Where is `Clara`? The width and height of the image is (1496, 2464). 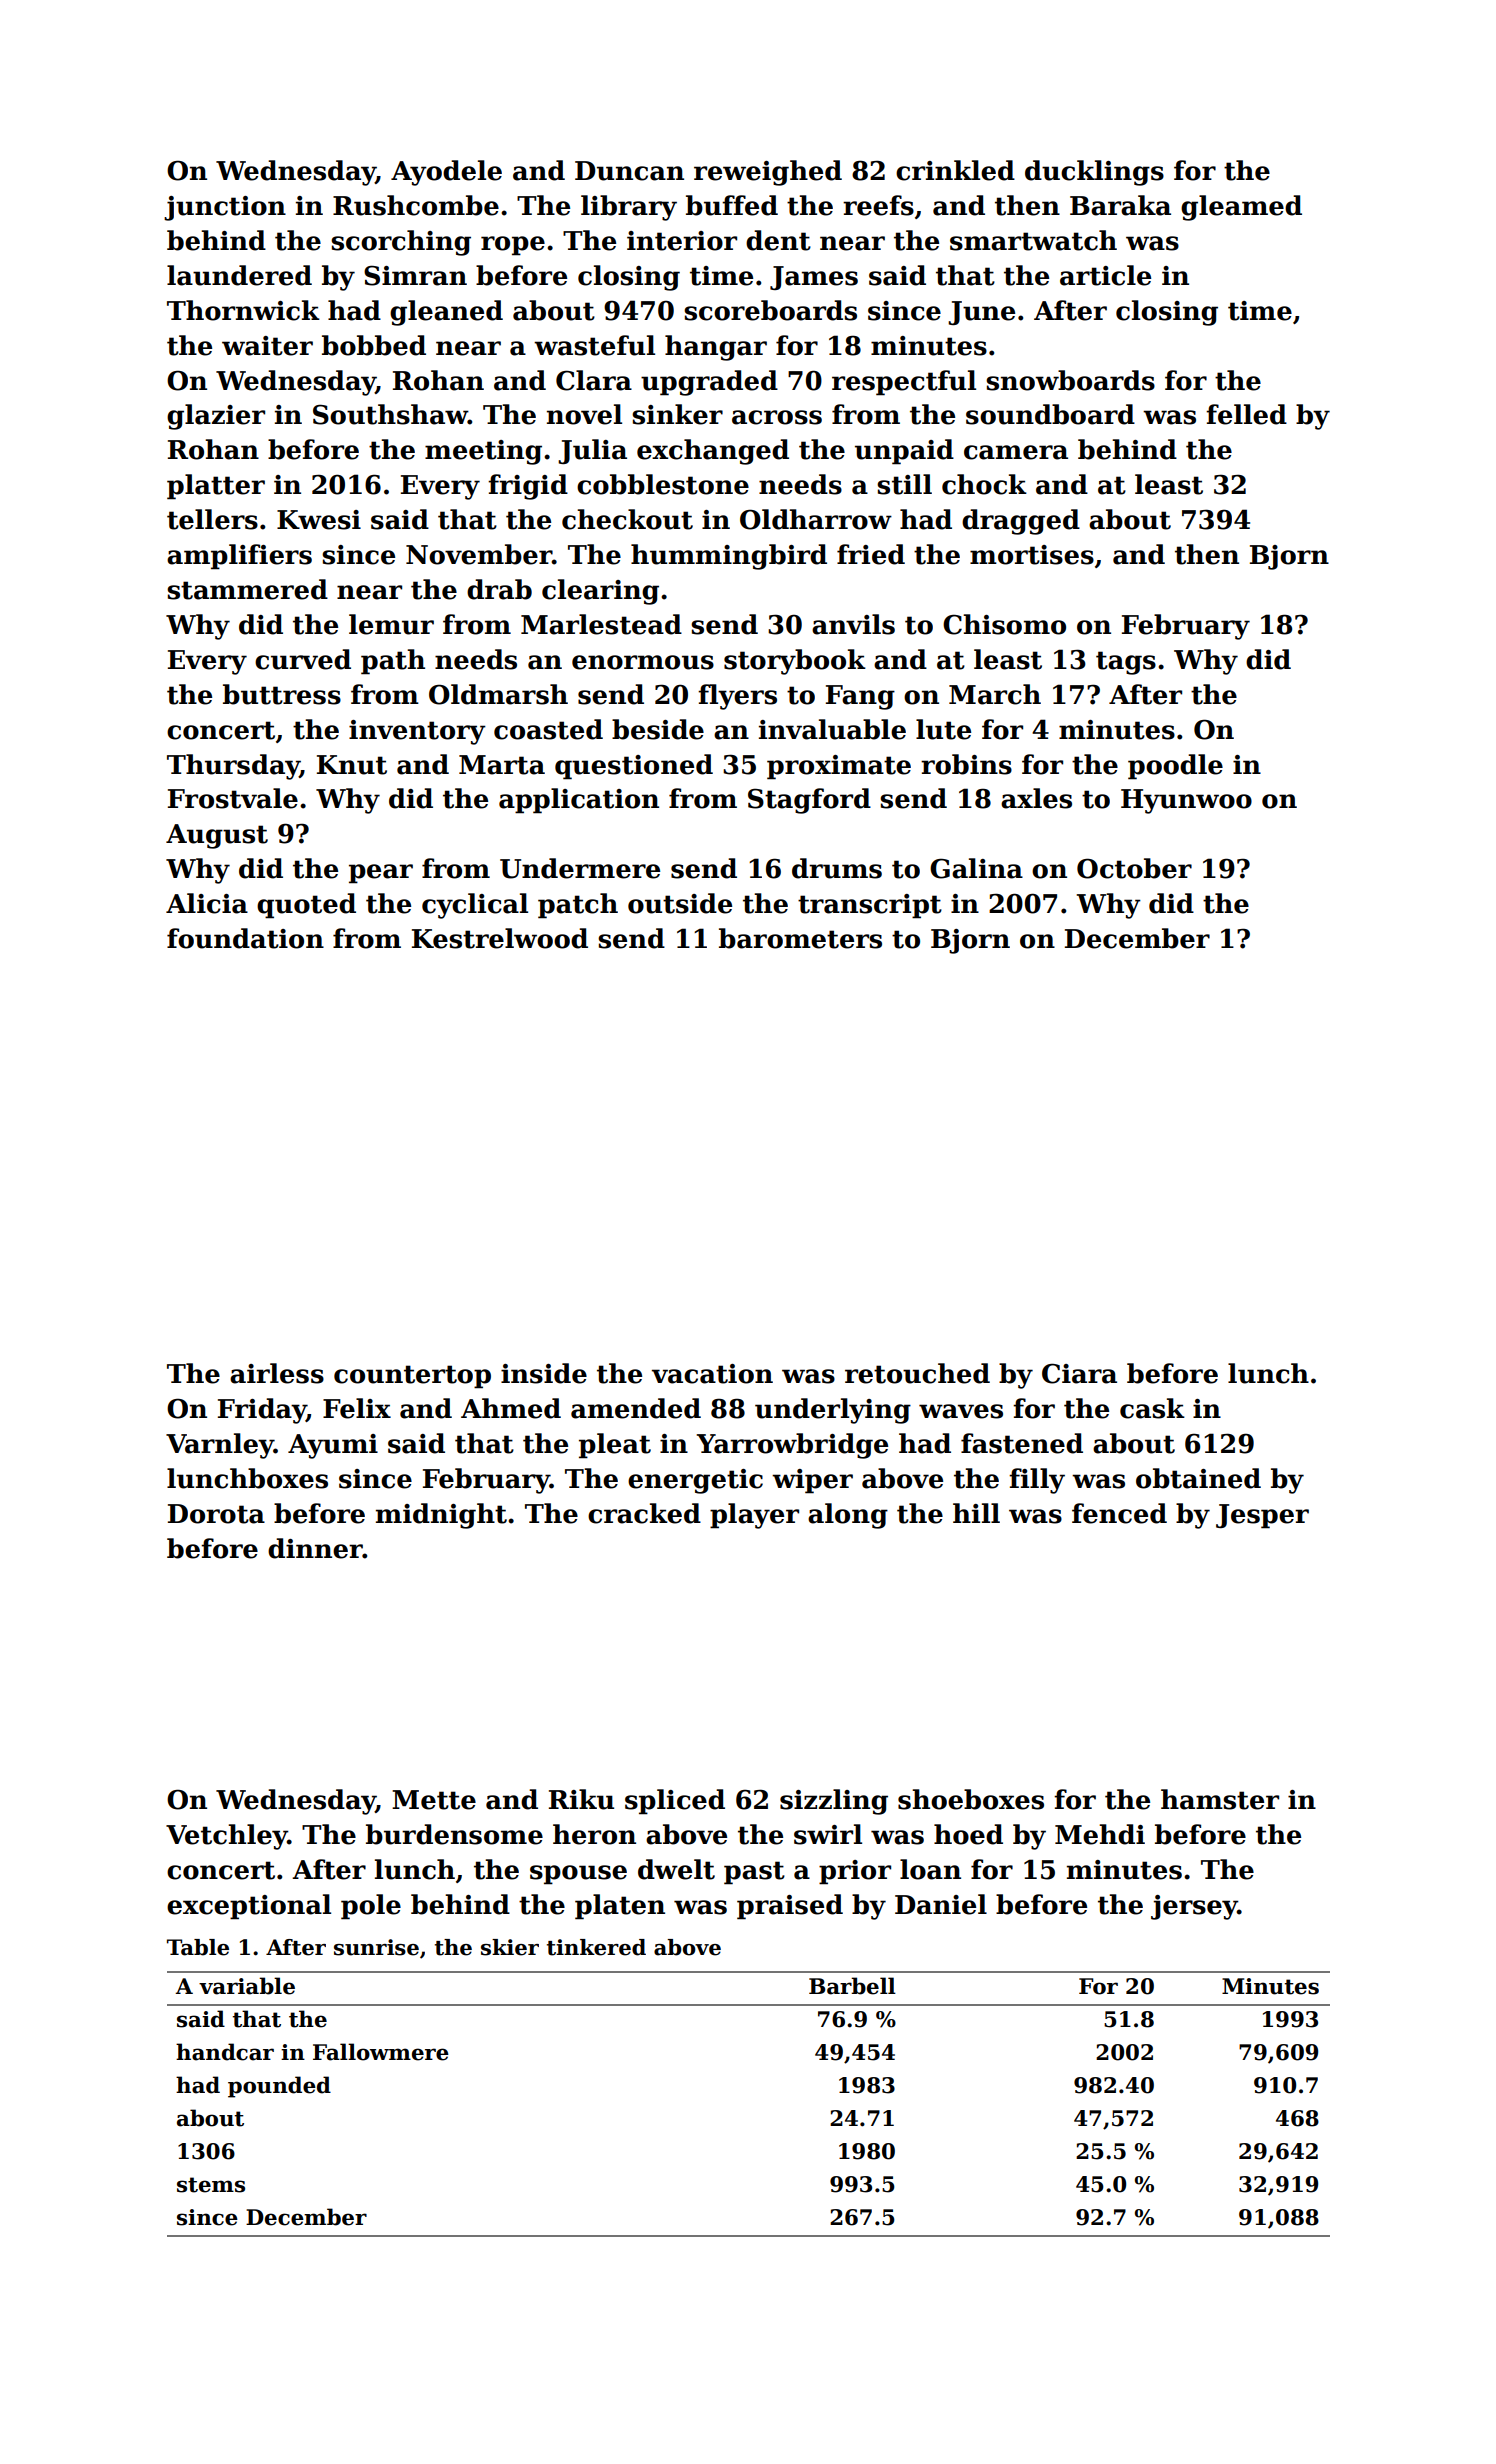 Clara is located at coordinates (594, 380).
